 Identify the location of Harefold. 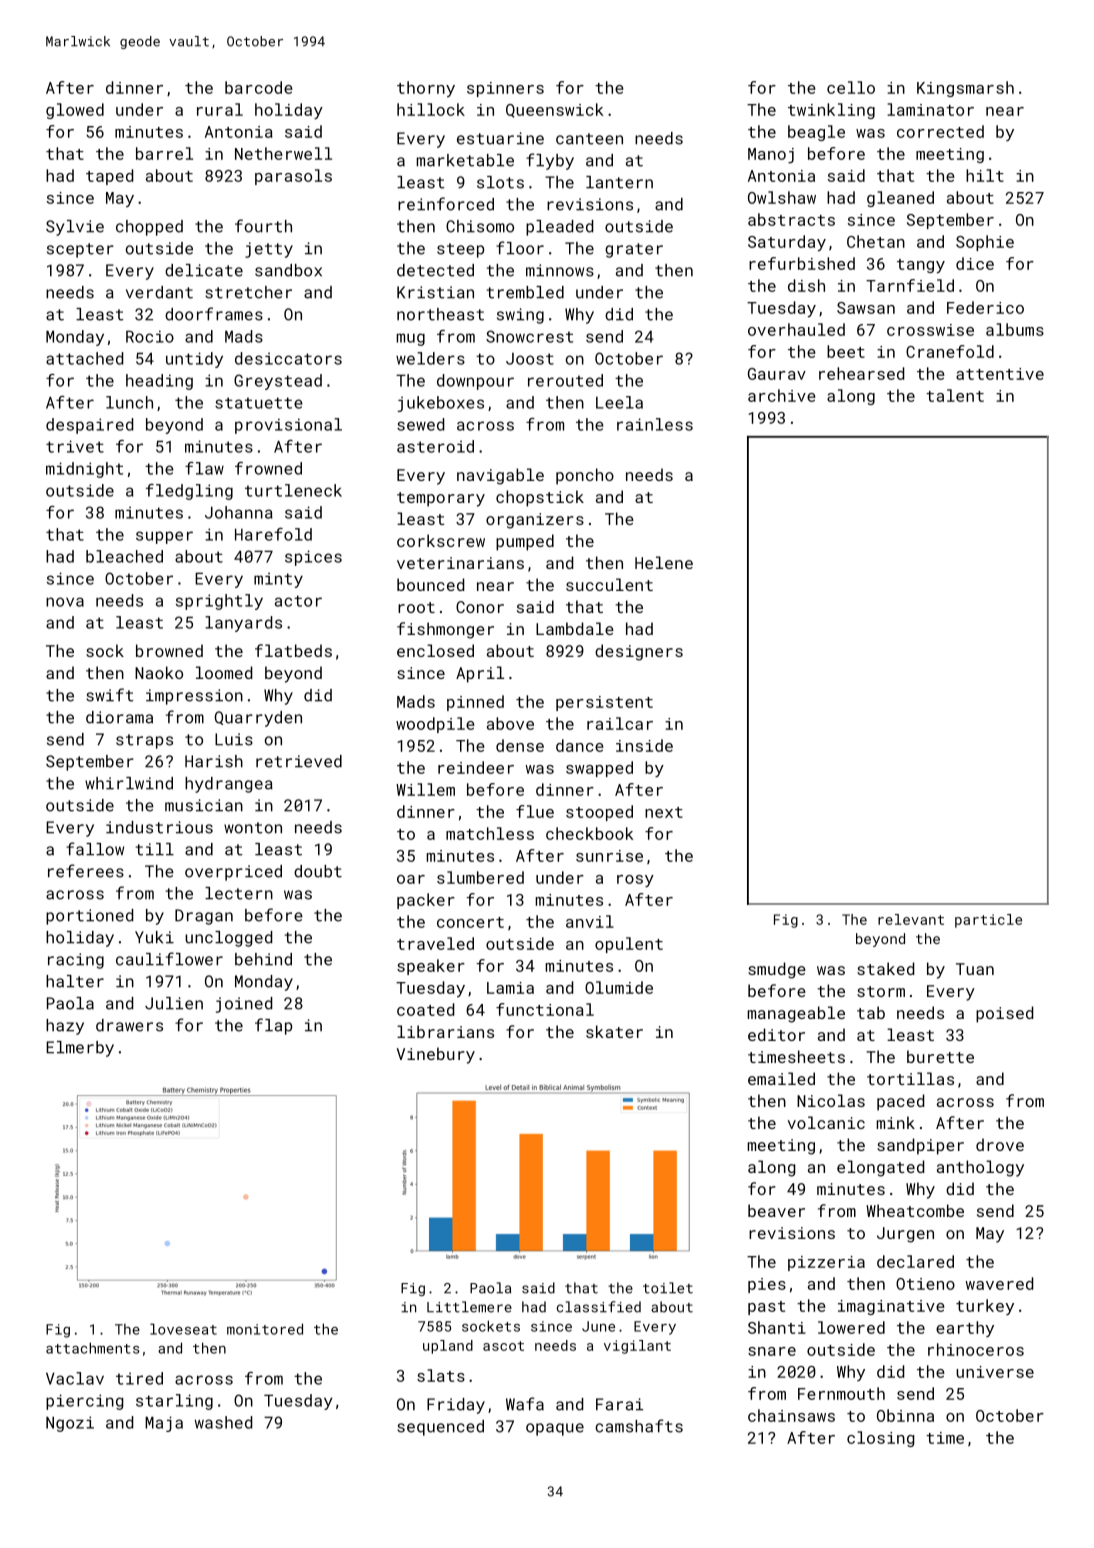
(273, 534).
